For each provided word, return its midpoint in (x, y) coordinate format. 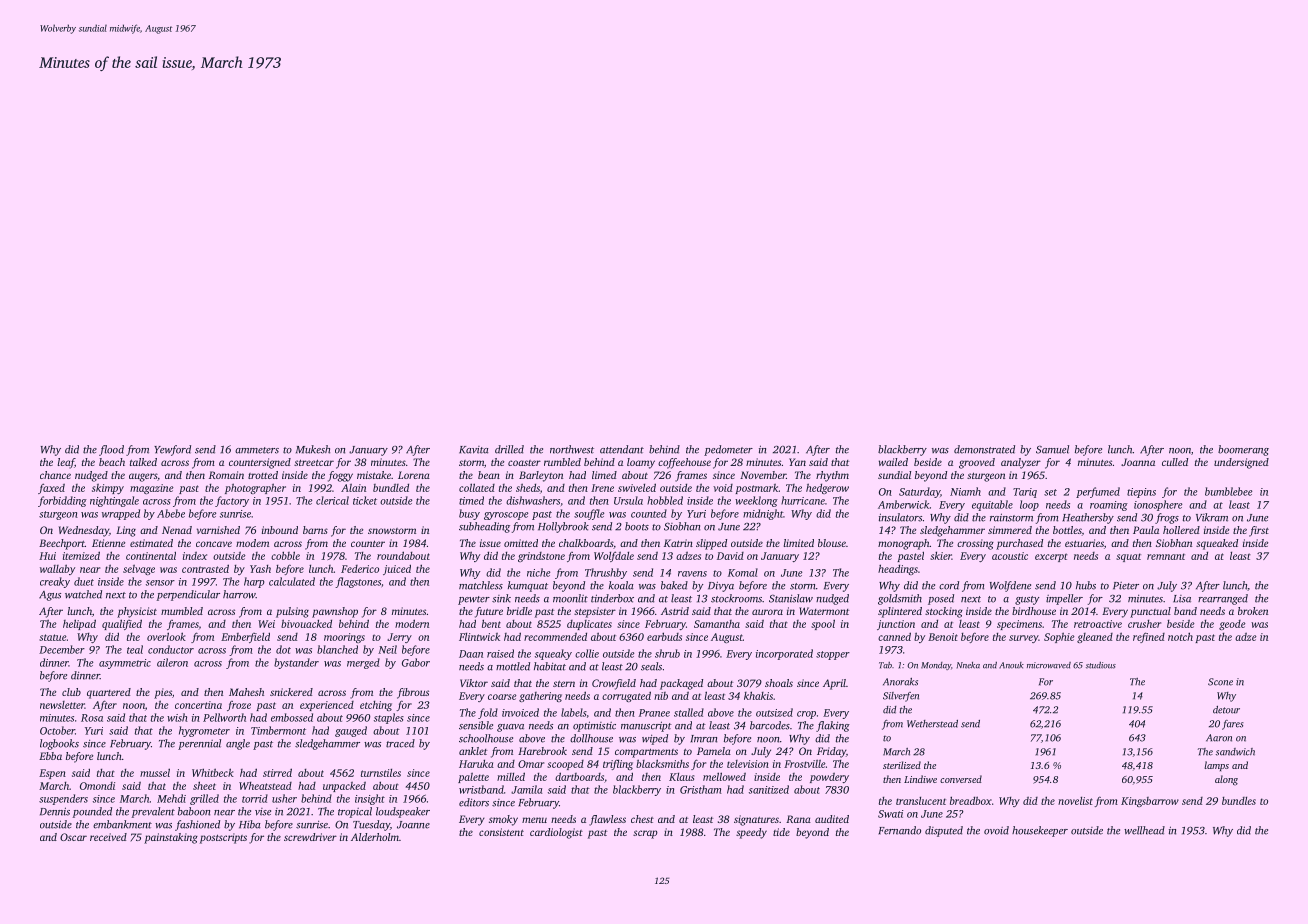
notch (1180, 636)
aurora (767, 612)
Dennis (55, 811)
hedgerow (827, 488)
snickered (291, 692)
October (57, 730)
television (748, 764)
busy (469, 514)
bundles (1239, 801)
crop (806, 715)
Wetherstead (932, 724)
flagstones (358, 582)
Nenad (177, 530)
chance (55, 475)
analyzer (1021, 463)
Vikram (1212, 517)
